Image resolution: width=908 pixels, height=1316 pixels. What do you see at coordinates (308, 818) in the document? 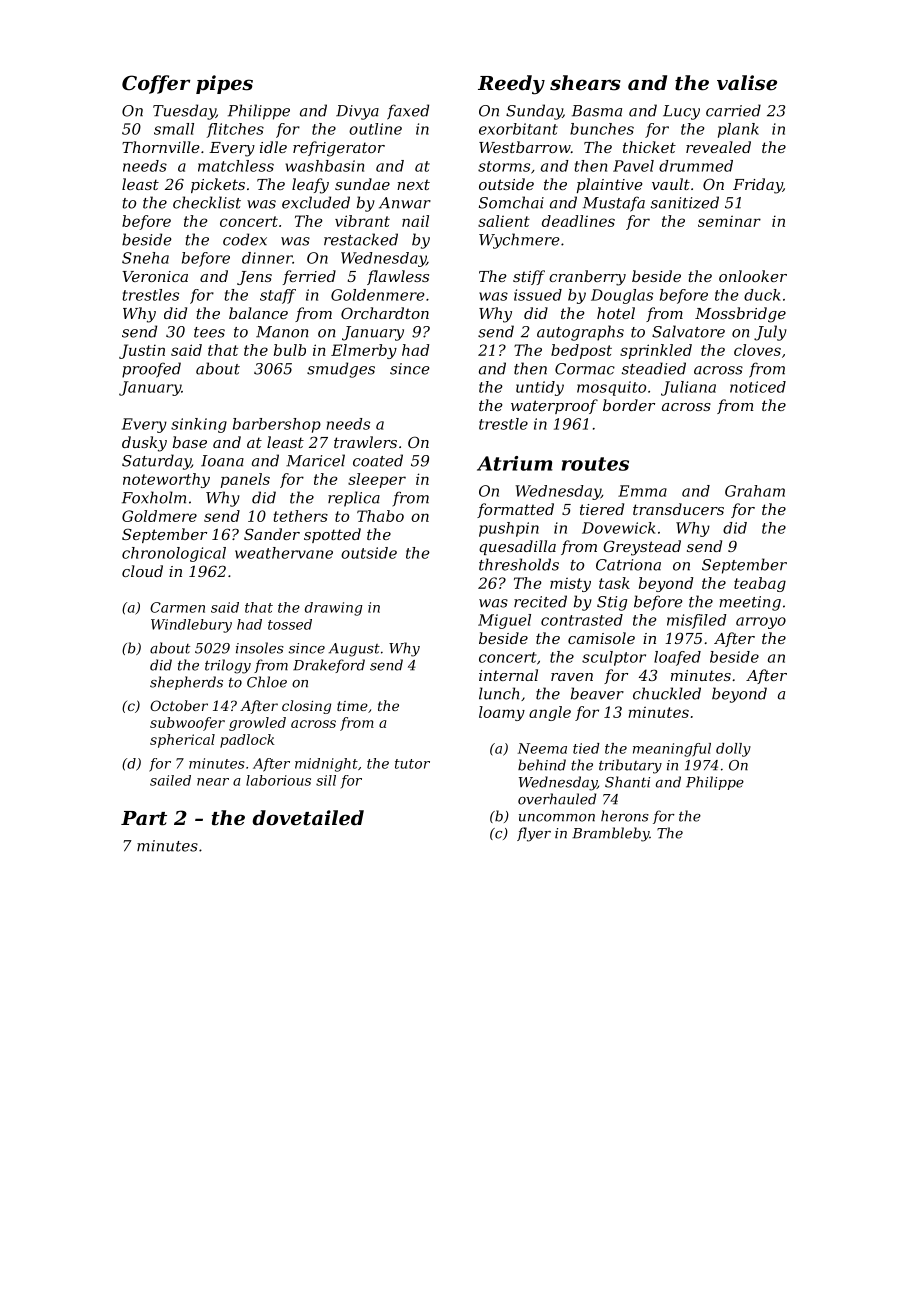
I see `dovetailed` at bounding box center [308, 818].
